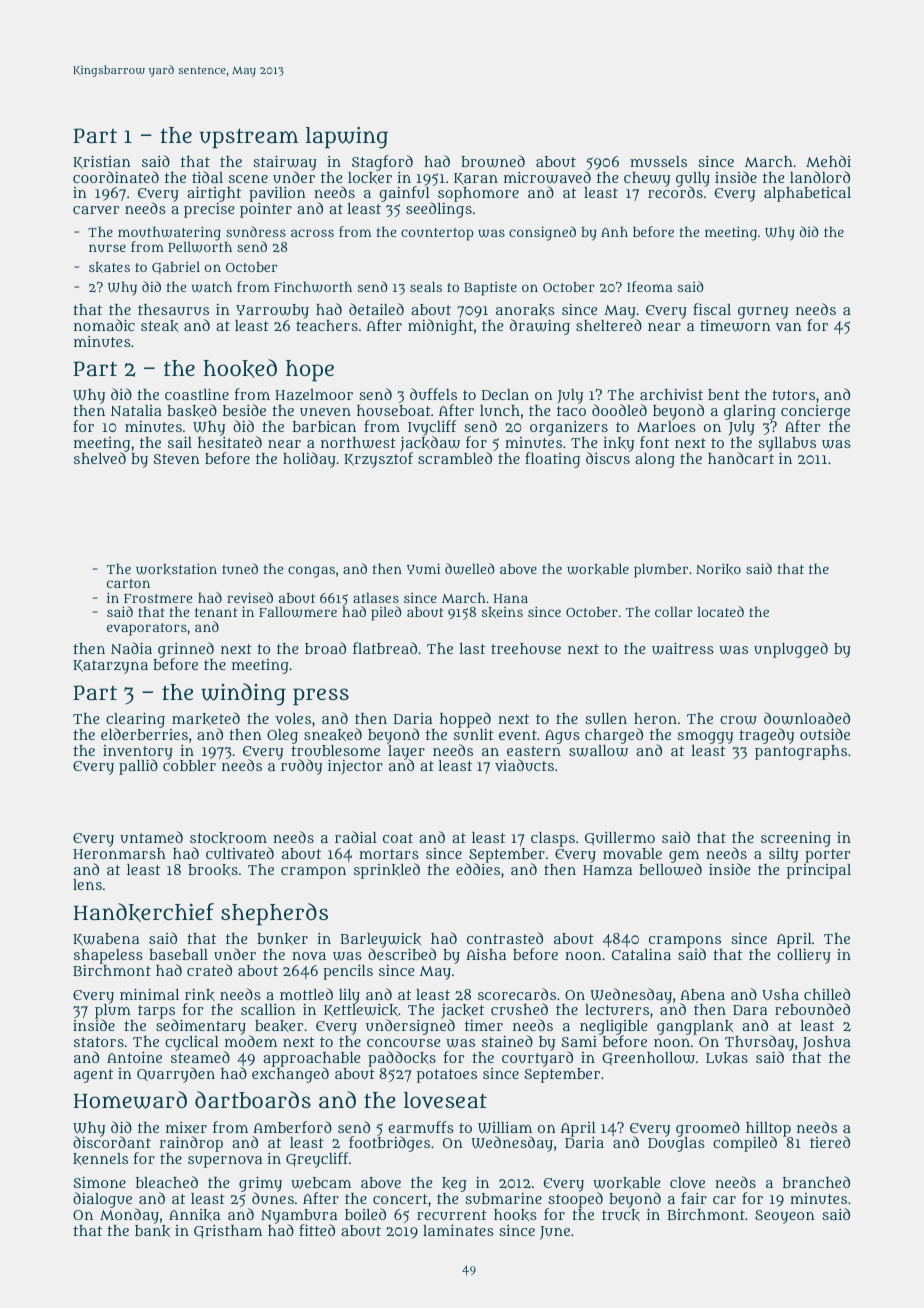  What do you see at coordinates (309, 460) in the page?
I see `holiday` at bounding box center [309, 460].
